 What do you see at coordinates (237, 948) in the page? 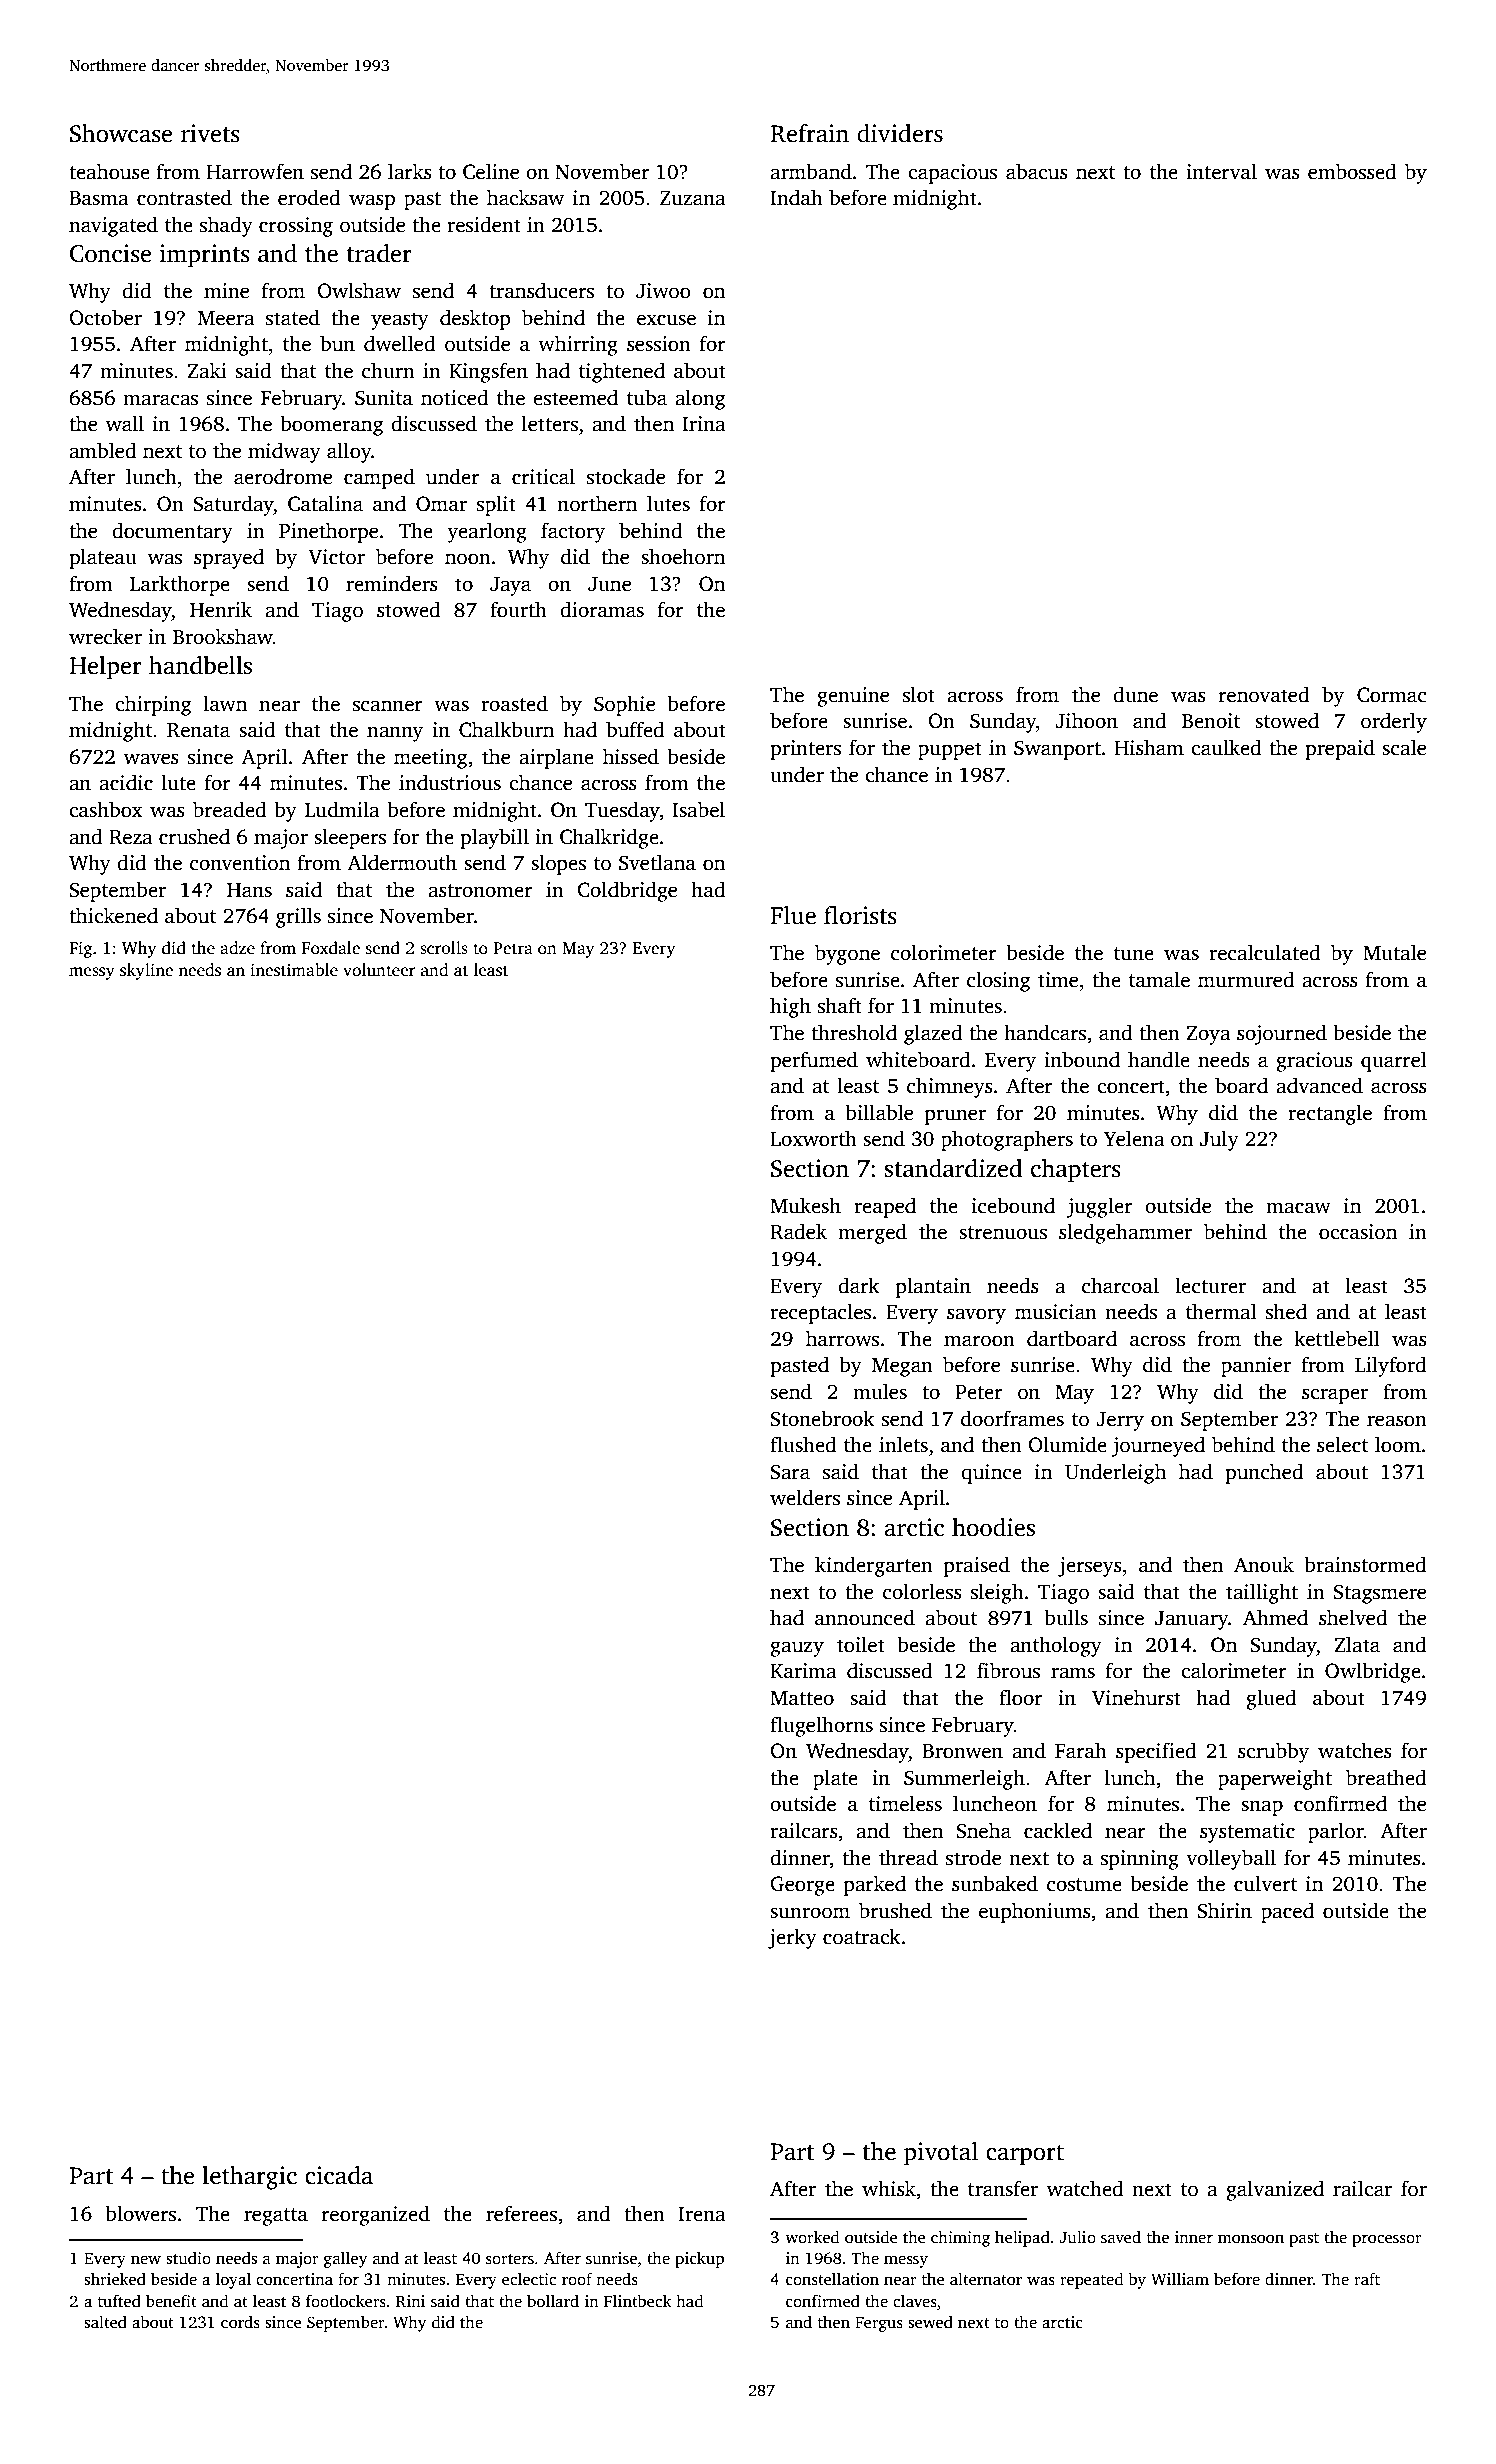
I see `adze` at bounding box center [237, 948].
